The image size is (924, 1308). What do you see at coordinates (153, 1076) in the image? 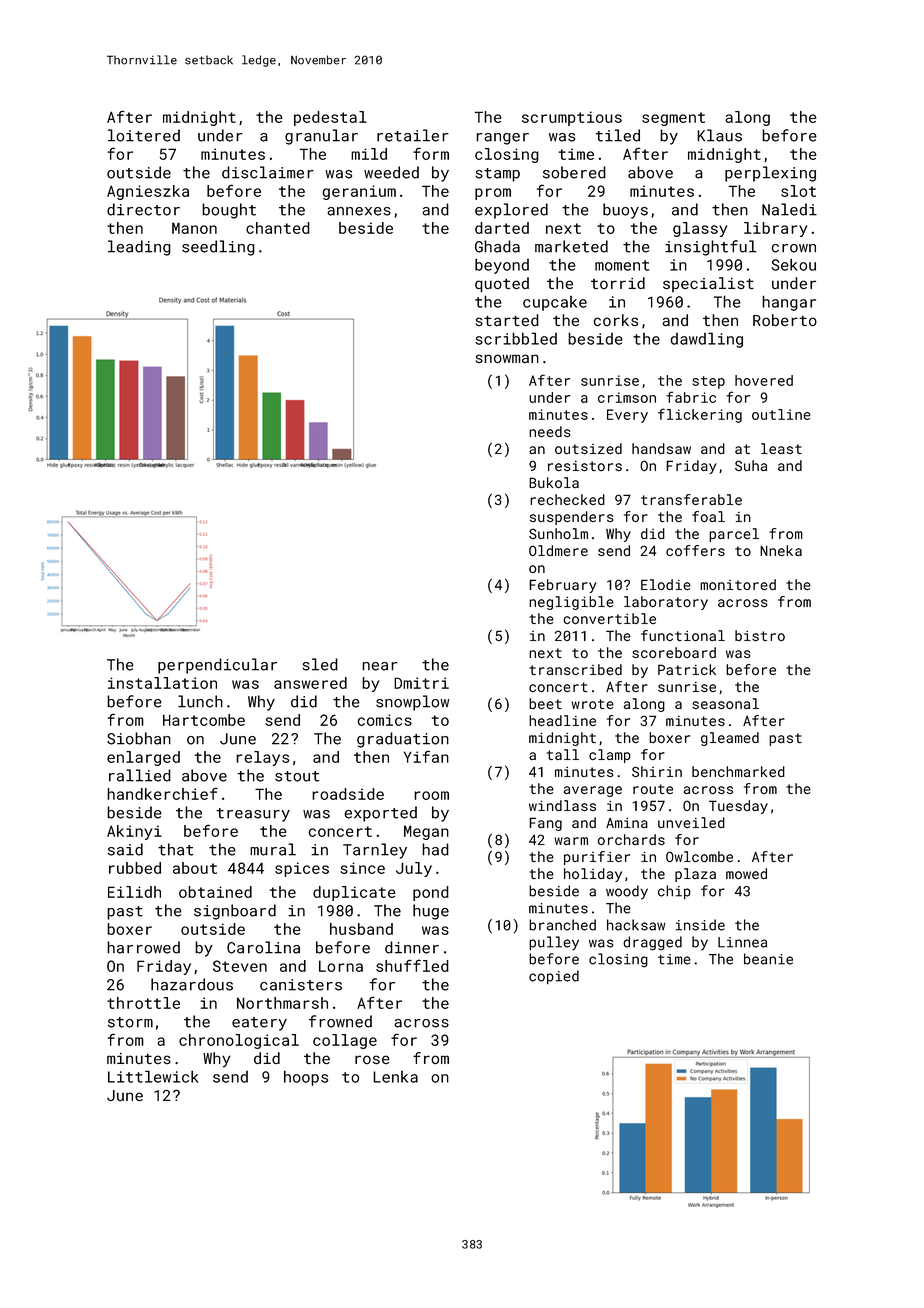
I see `Littlewick` at bounding box center [153, 1076].
